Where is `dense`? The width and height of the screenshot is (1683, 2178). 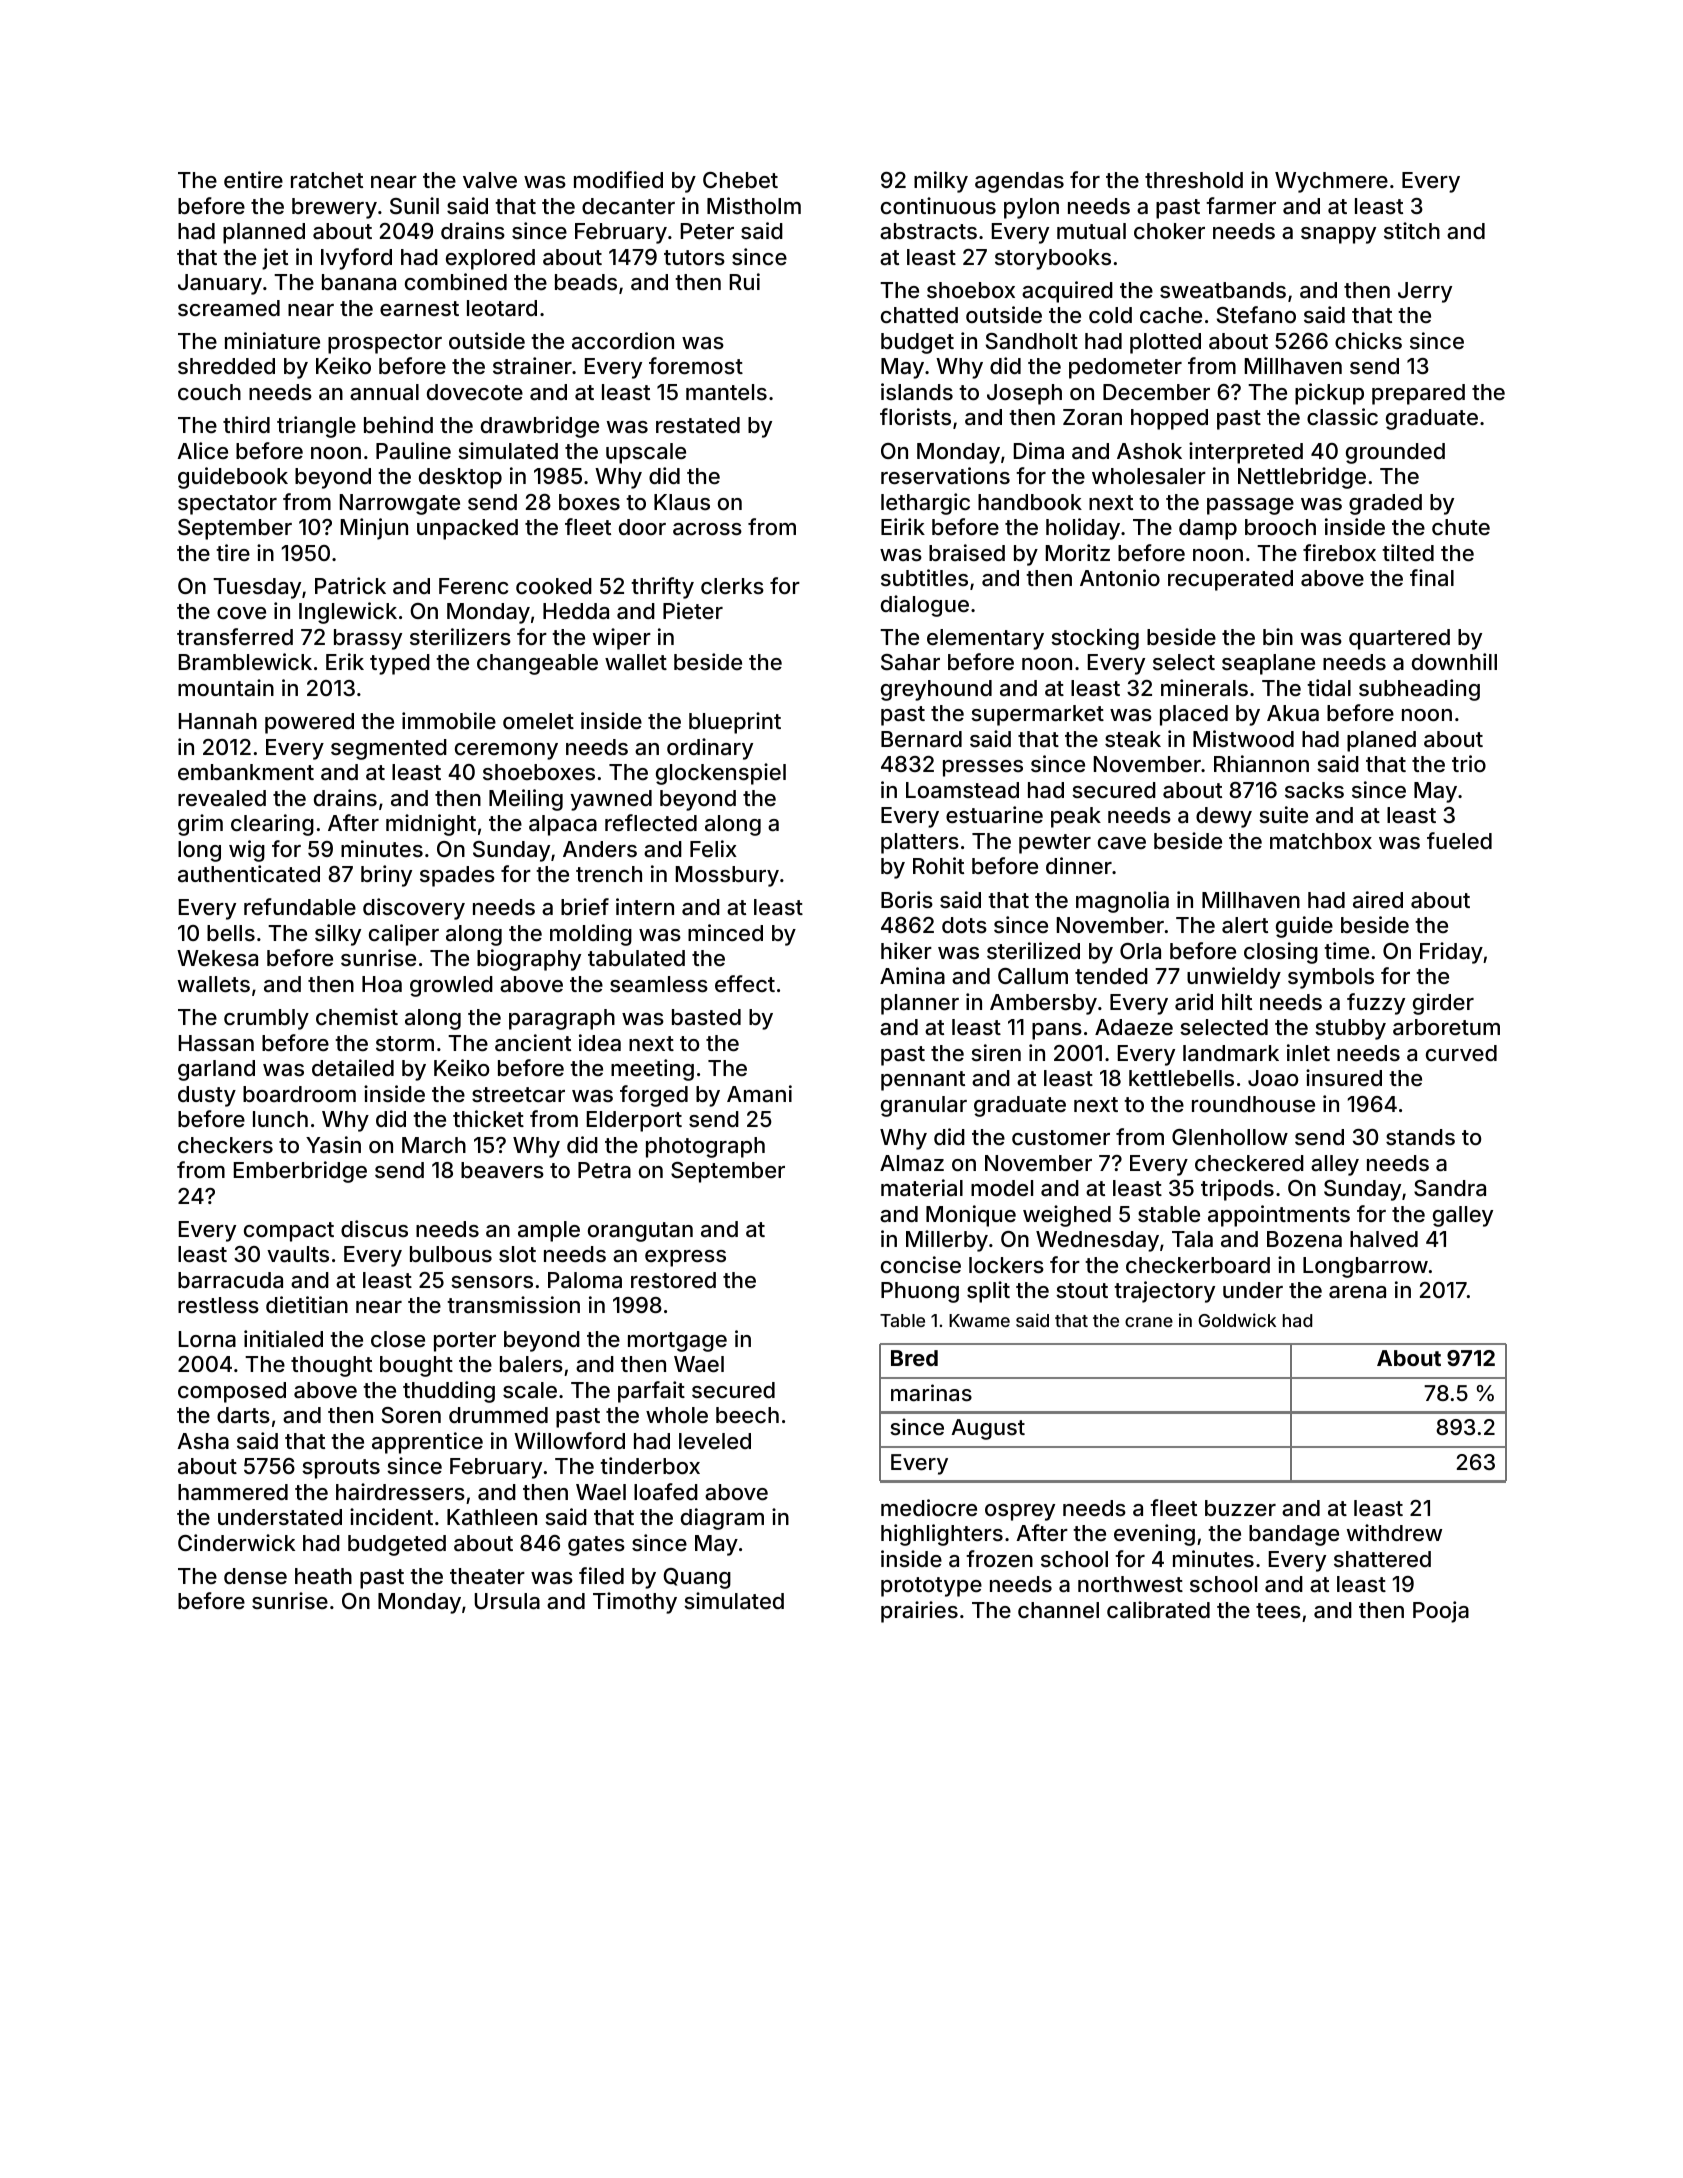
dense is located at coordinates (255, 1576).
